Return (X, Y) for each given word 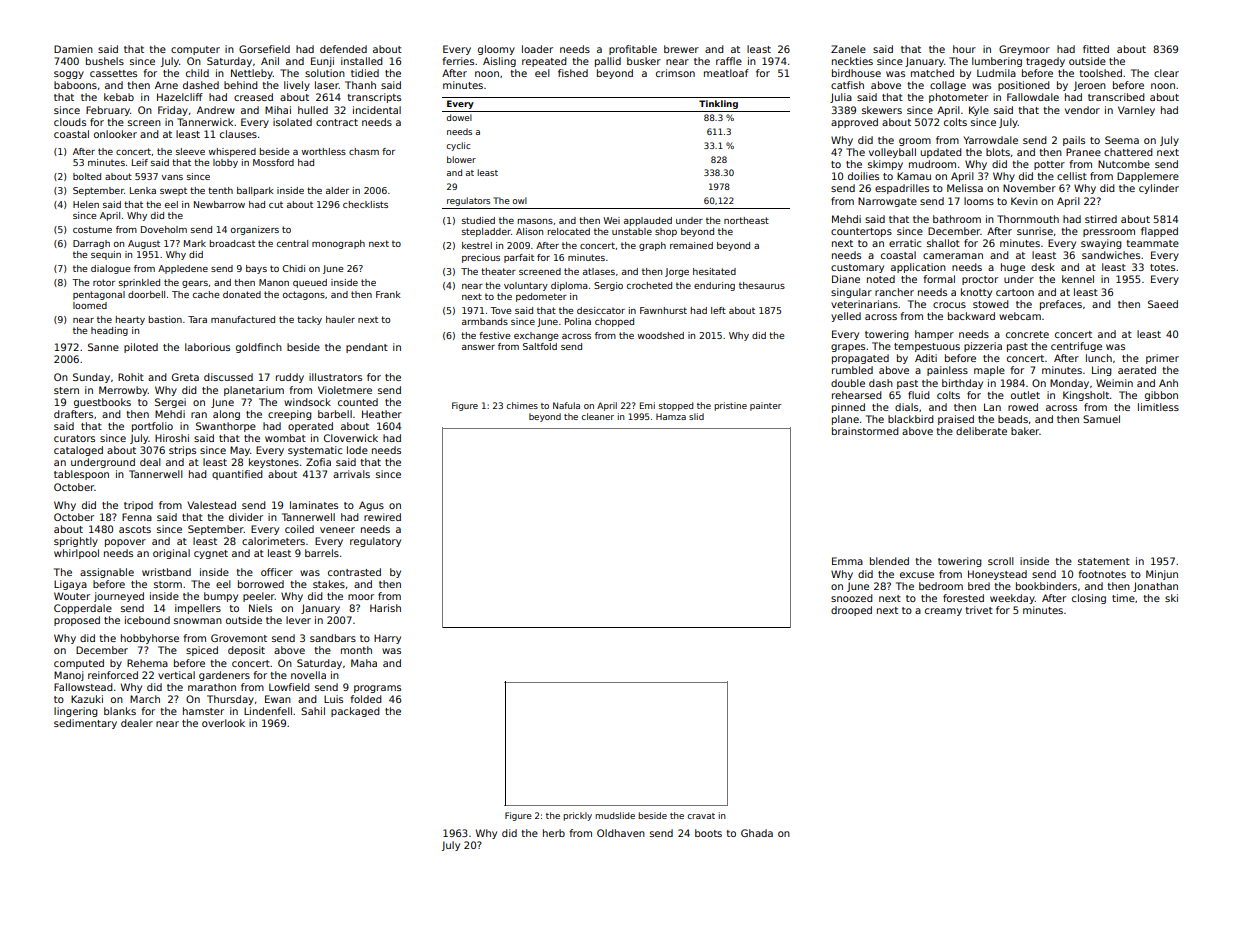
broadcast (232, 243)
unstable (632, 231)
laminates (314, 505)
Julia (841, 98)
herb (554, 833)
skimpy (885, 165)
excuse (917, 575)
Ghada (757, 833)
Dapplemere (1148, 177)
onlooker (115, 134)
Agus (371, 506)
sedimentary (85, 724)
